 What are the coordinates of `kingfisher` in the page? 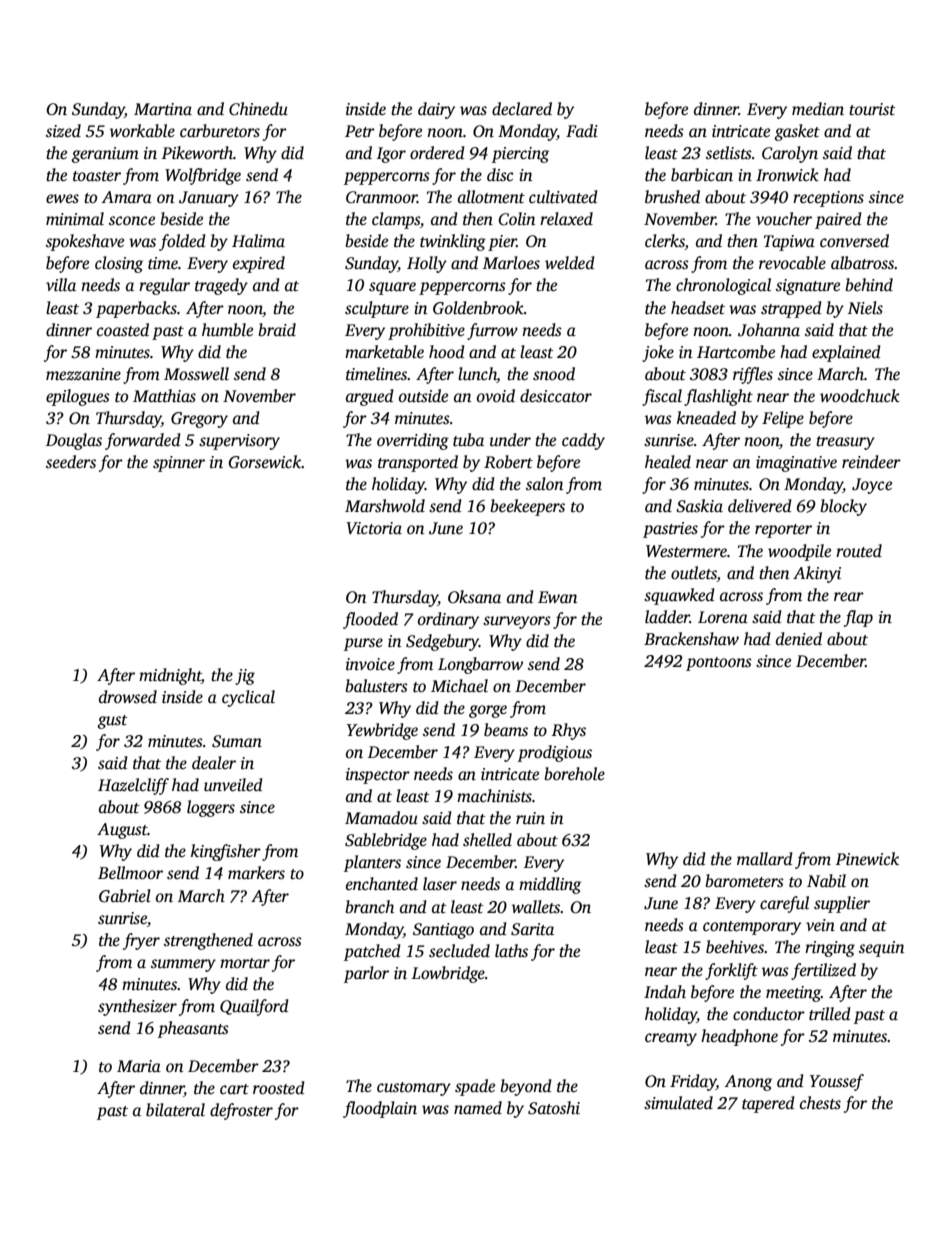 It's located at (226, 852).
